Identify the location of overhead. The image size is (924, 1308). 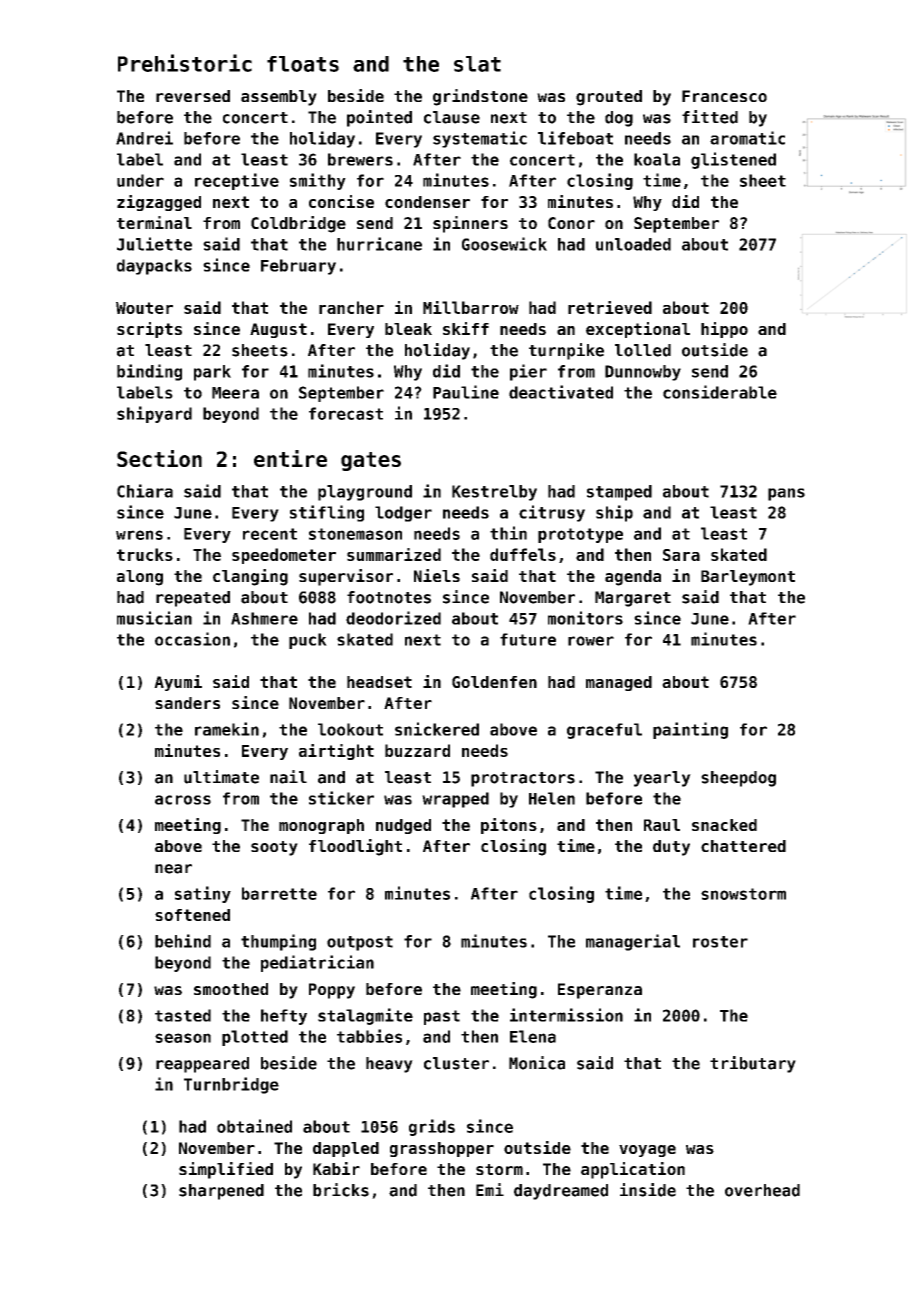
(762, 1190).
